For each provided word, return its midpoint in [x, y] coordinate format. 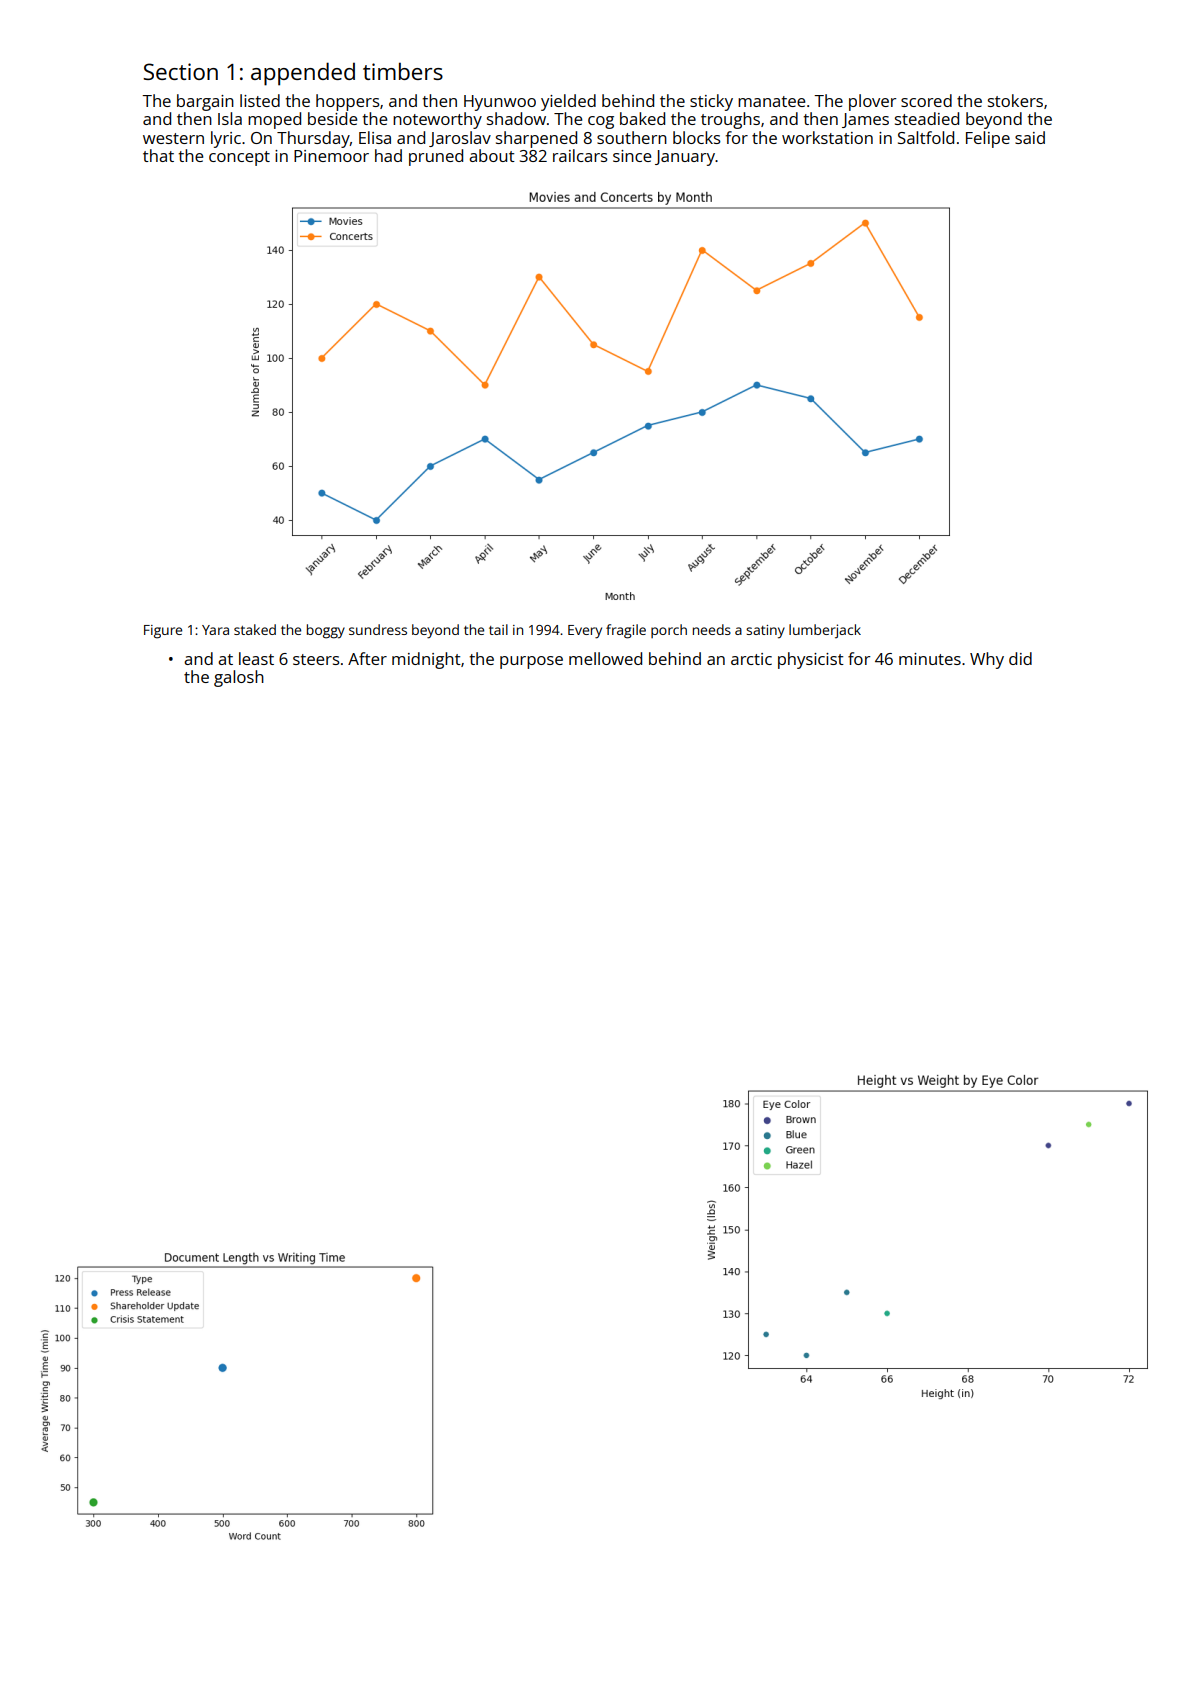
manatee [771, 101]
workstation [827, 137]
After [367, 658]
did [1020, 658]
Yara [215, 630]
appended [303, 74]
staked [255, 629]
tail [498, 629]
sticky [711, 102]
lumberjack [825, 631]
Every [585, 632]
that [158, 155]
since [632, 156]
